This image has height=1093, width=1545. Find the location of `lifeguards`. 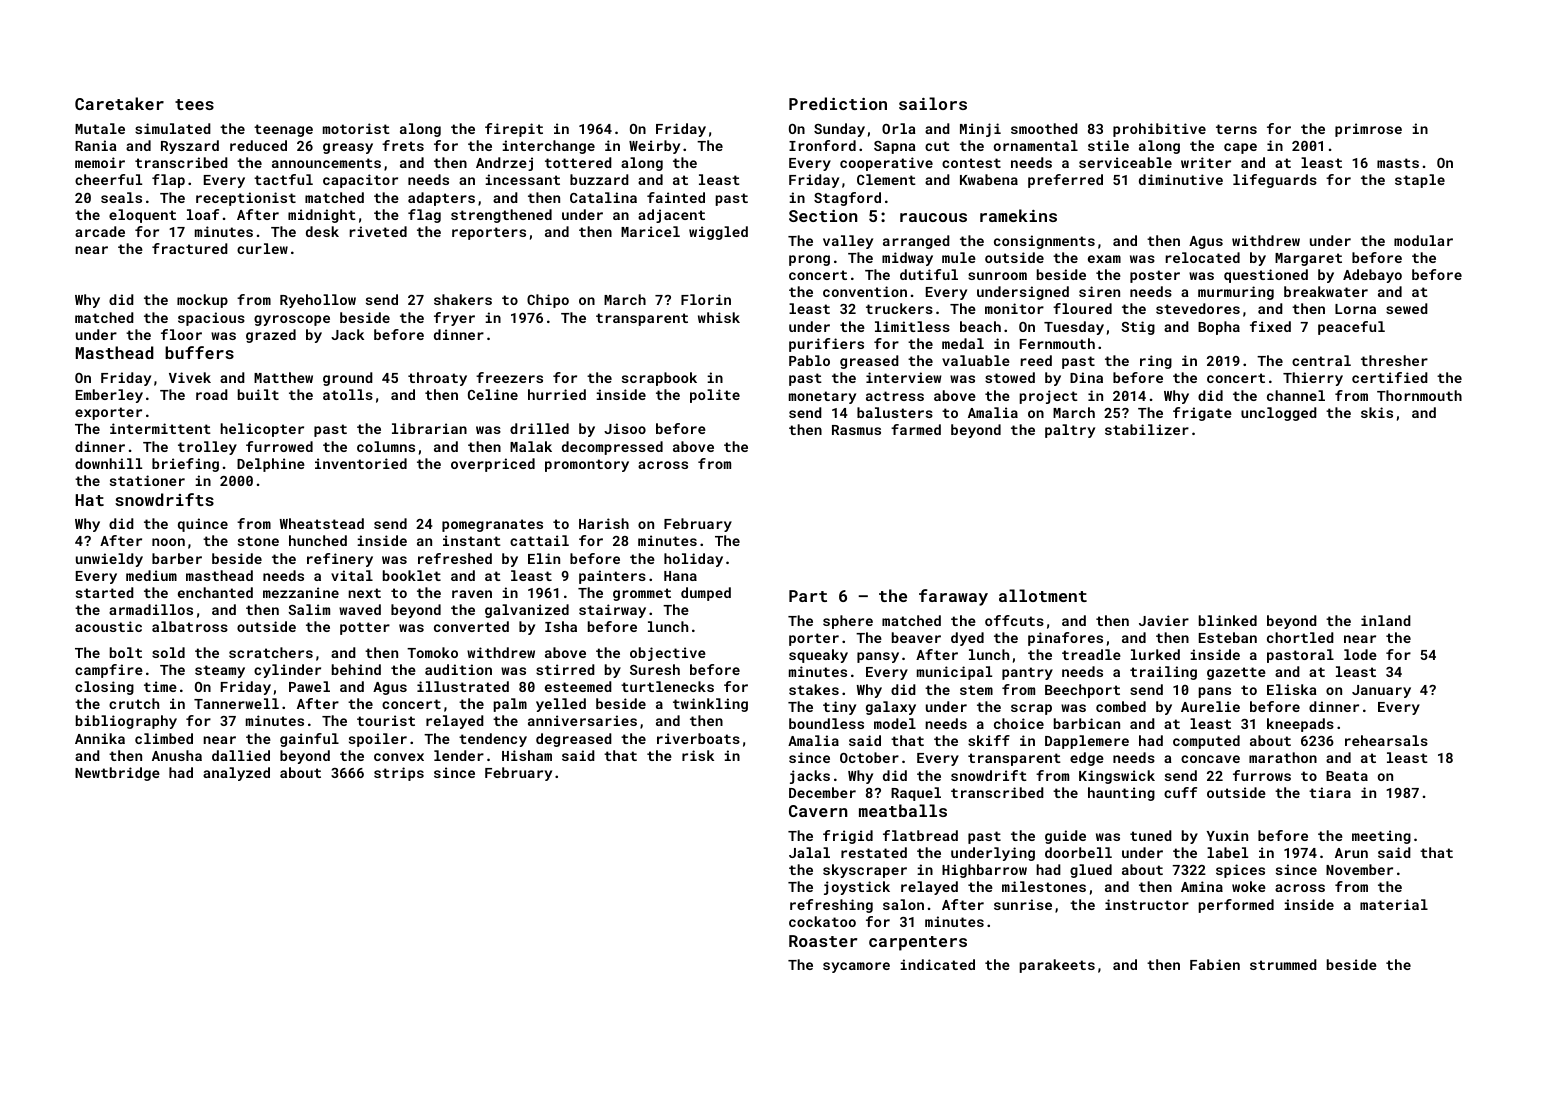

lifeguards is located at coordinates (1275, 181).
